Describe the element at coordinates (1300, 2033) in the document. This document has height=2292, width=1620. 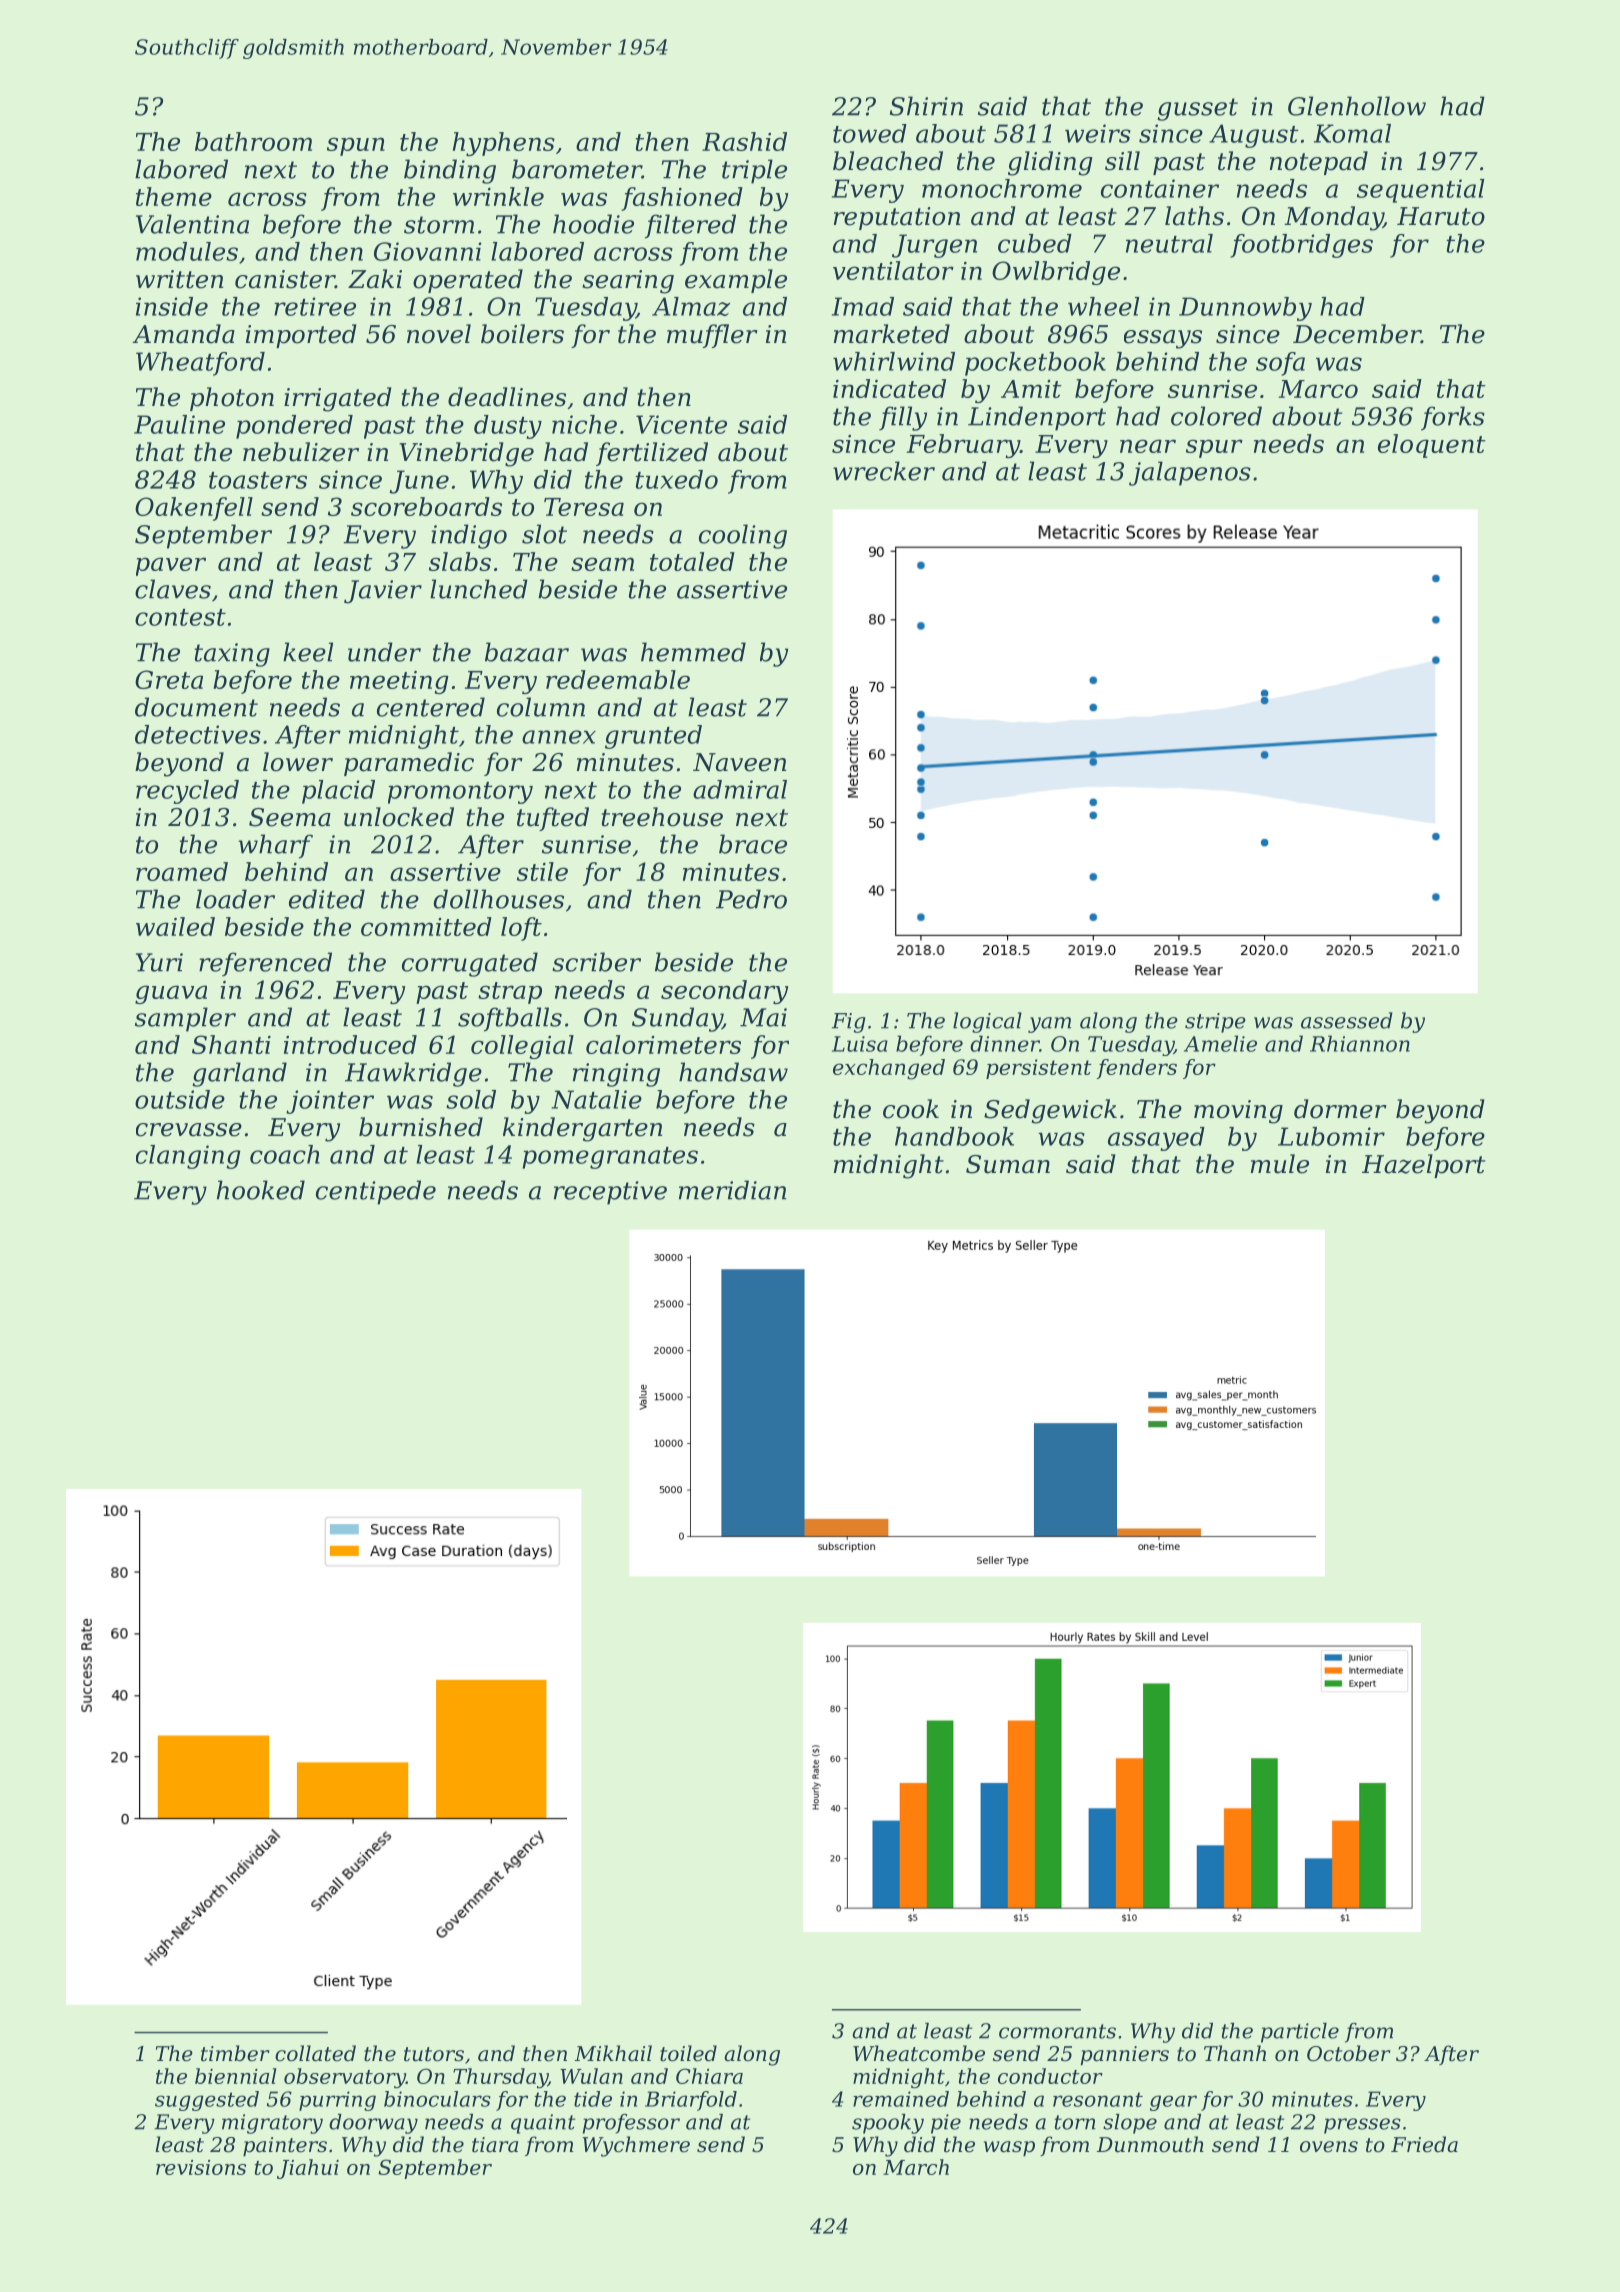
I see `particle` at that location.
